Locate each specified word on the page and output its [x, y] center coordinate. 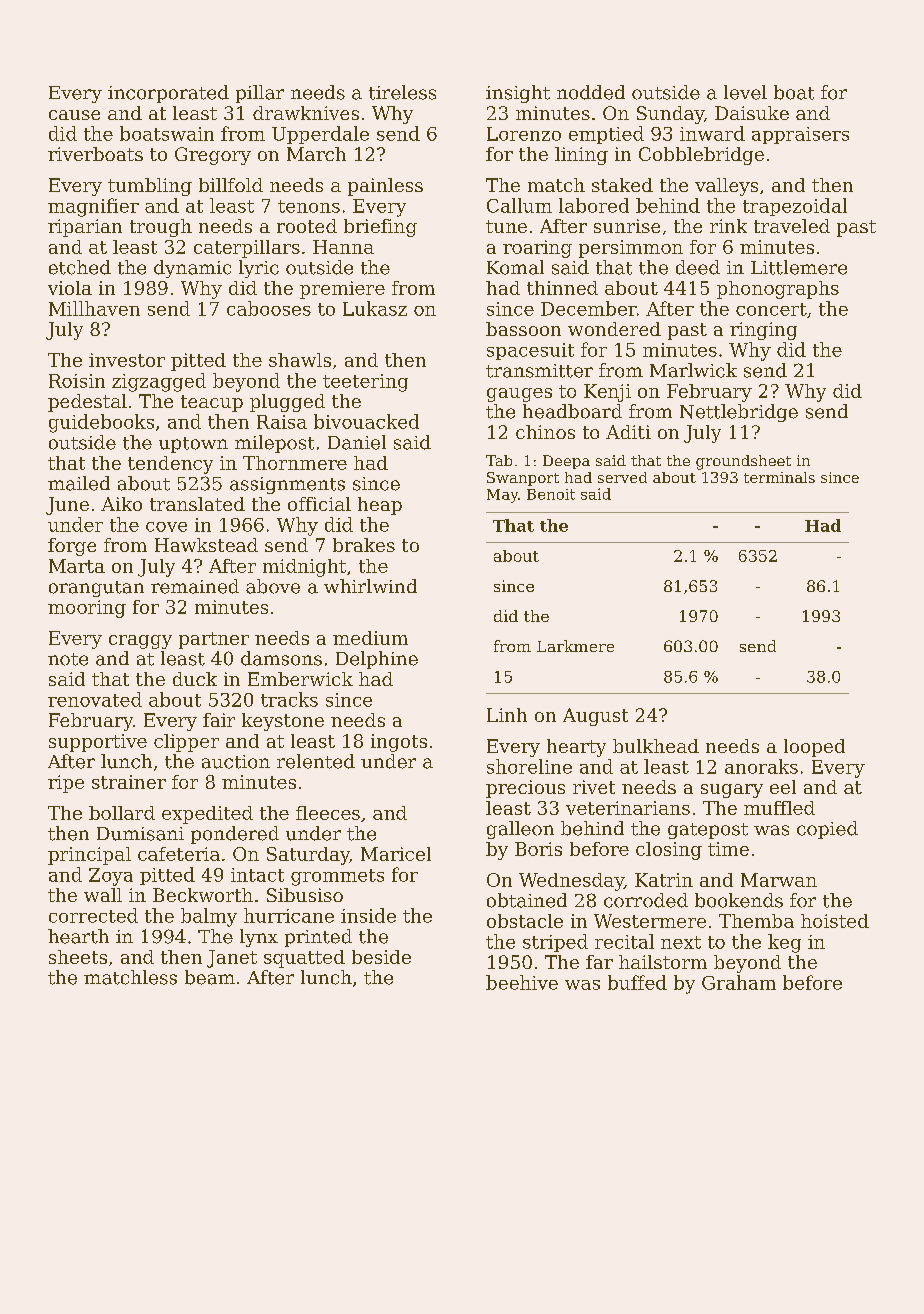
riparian [85, 228]
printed [318, 938]
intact [257, 875]
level [745, 92]
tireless [402, 92]
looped [814, 748]
